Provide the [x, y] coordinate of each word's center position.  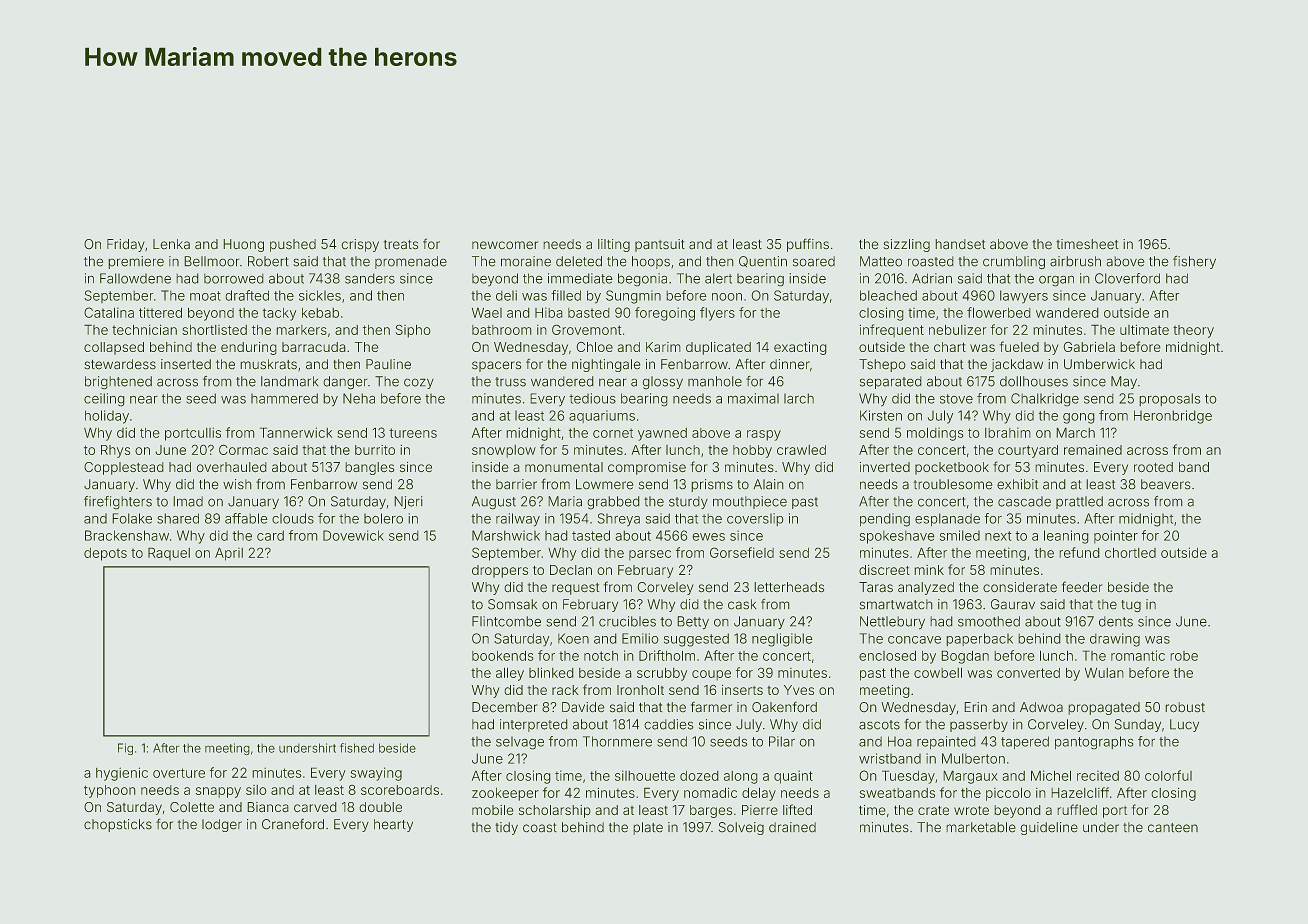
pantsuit [660, 245]
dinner [790, 364]
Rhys [115, 451]
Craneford [293, 824]
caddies [669, 724]
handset [960, 244]
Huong [243, 245]
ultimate [1144, 329]
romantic [1138, 655]
